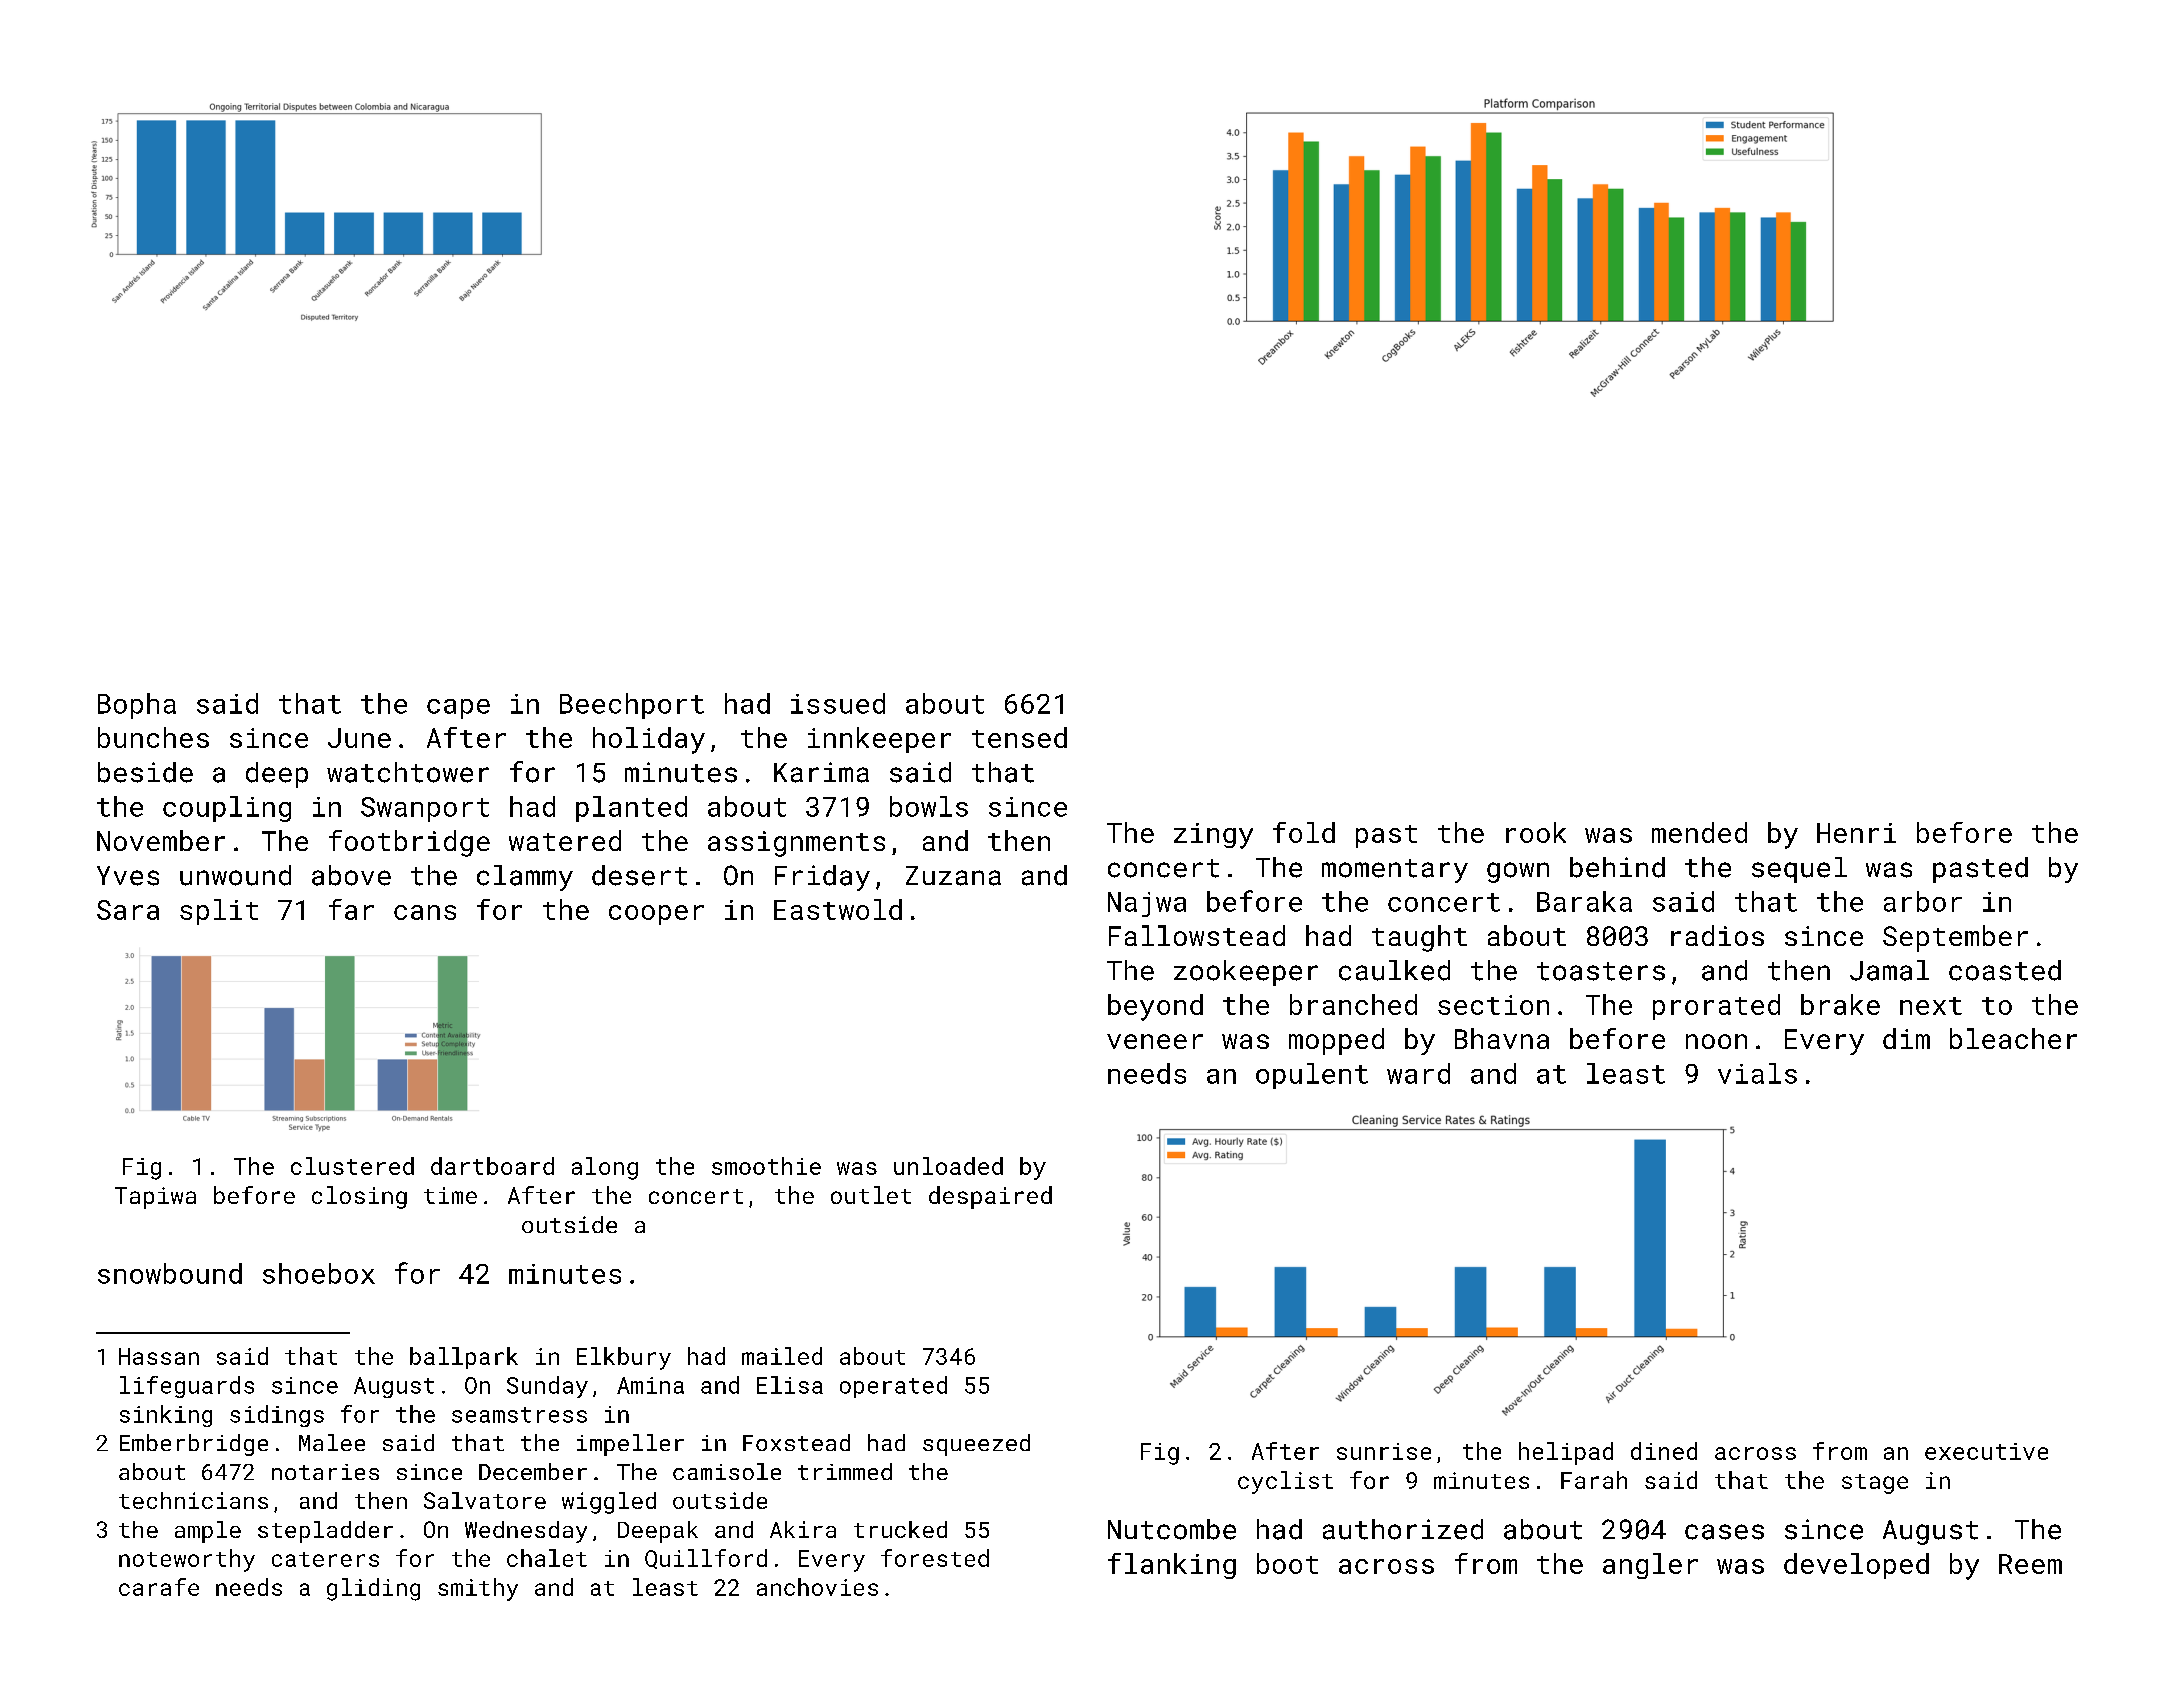 This image has width=2178, height=1683. Describe the element at coordinates (656, 915) in the image. I see `cooper` at that location.
